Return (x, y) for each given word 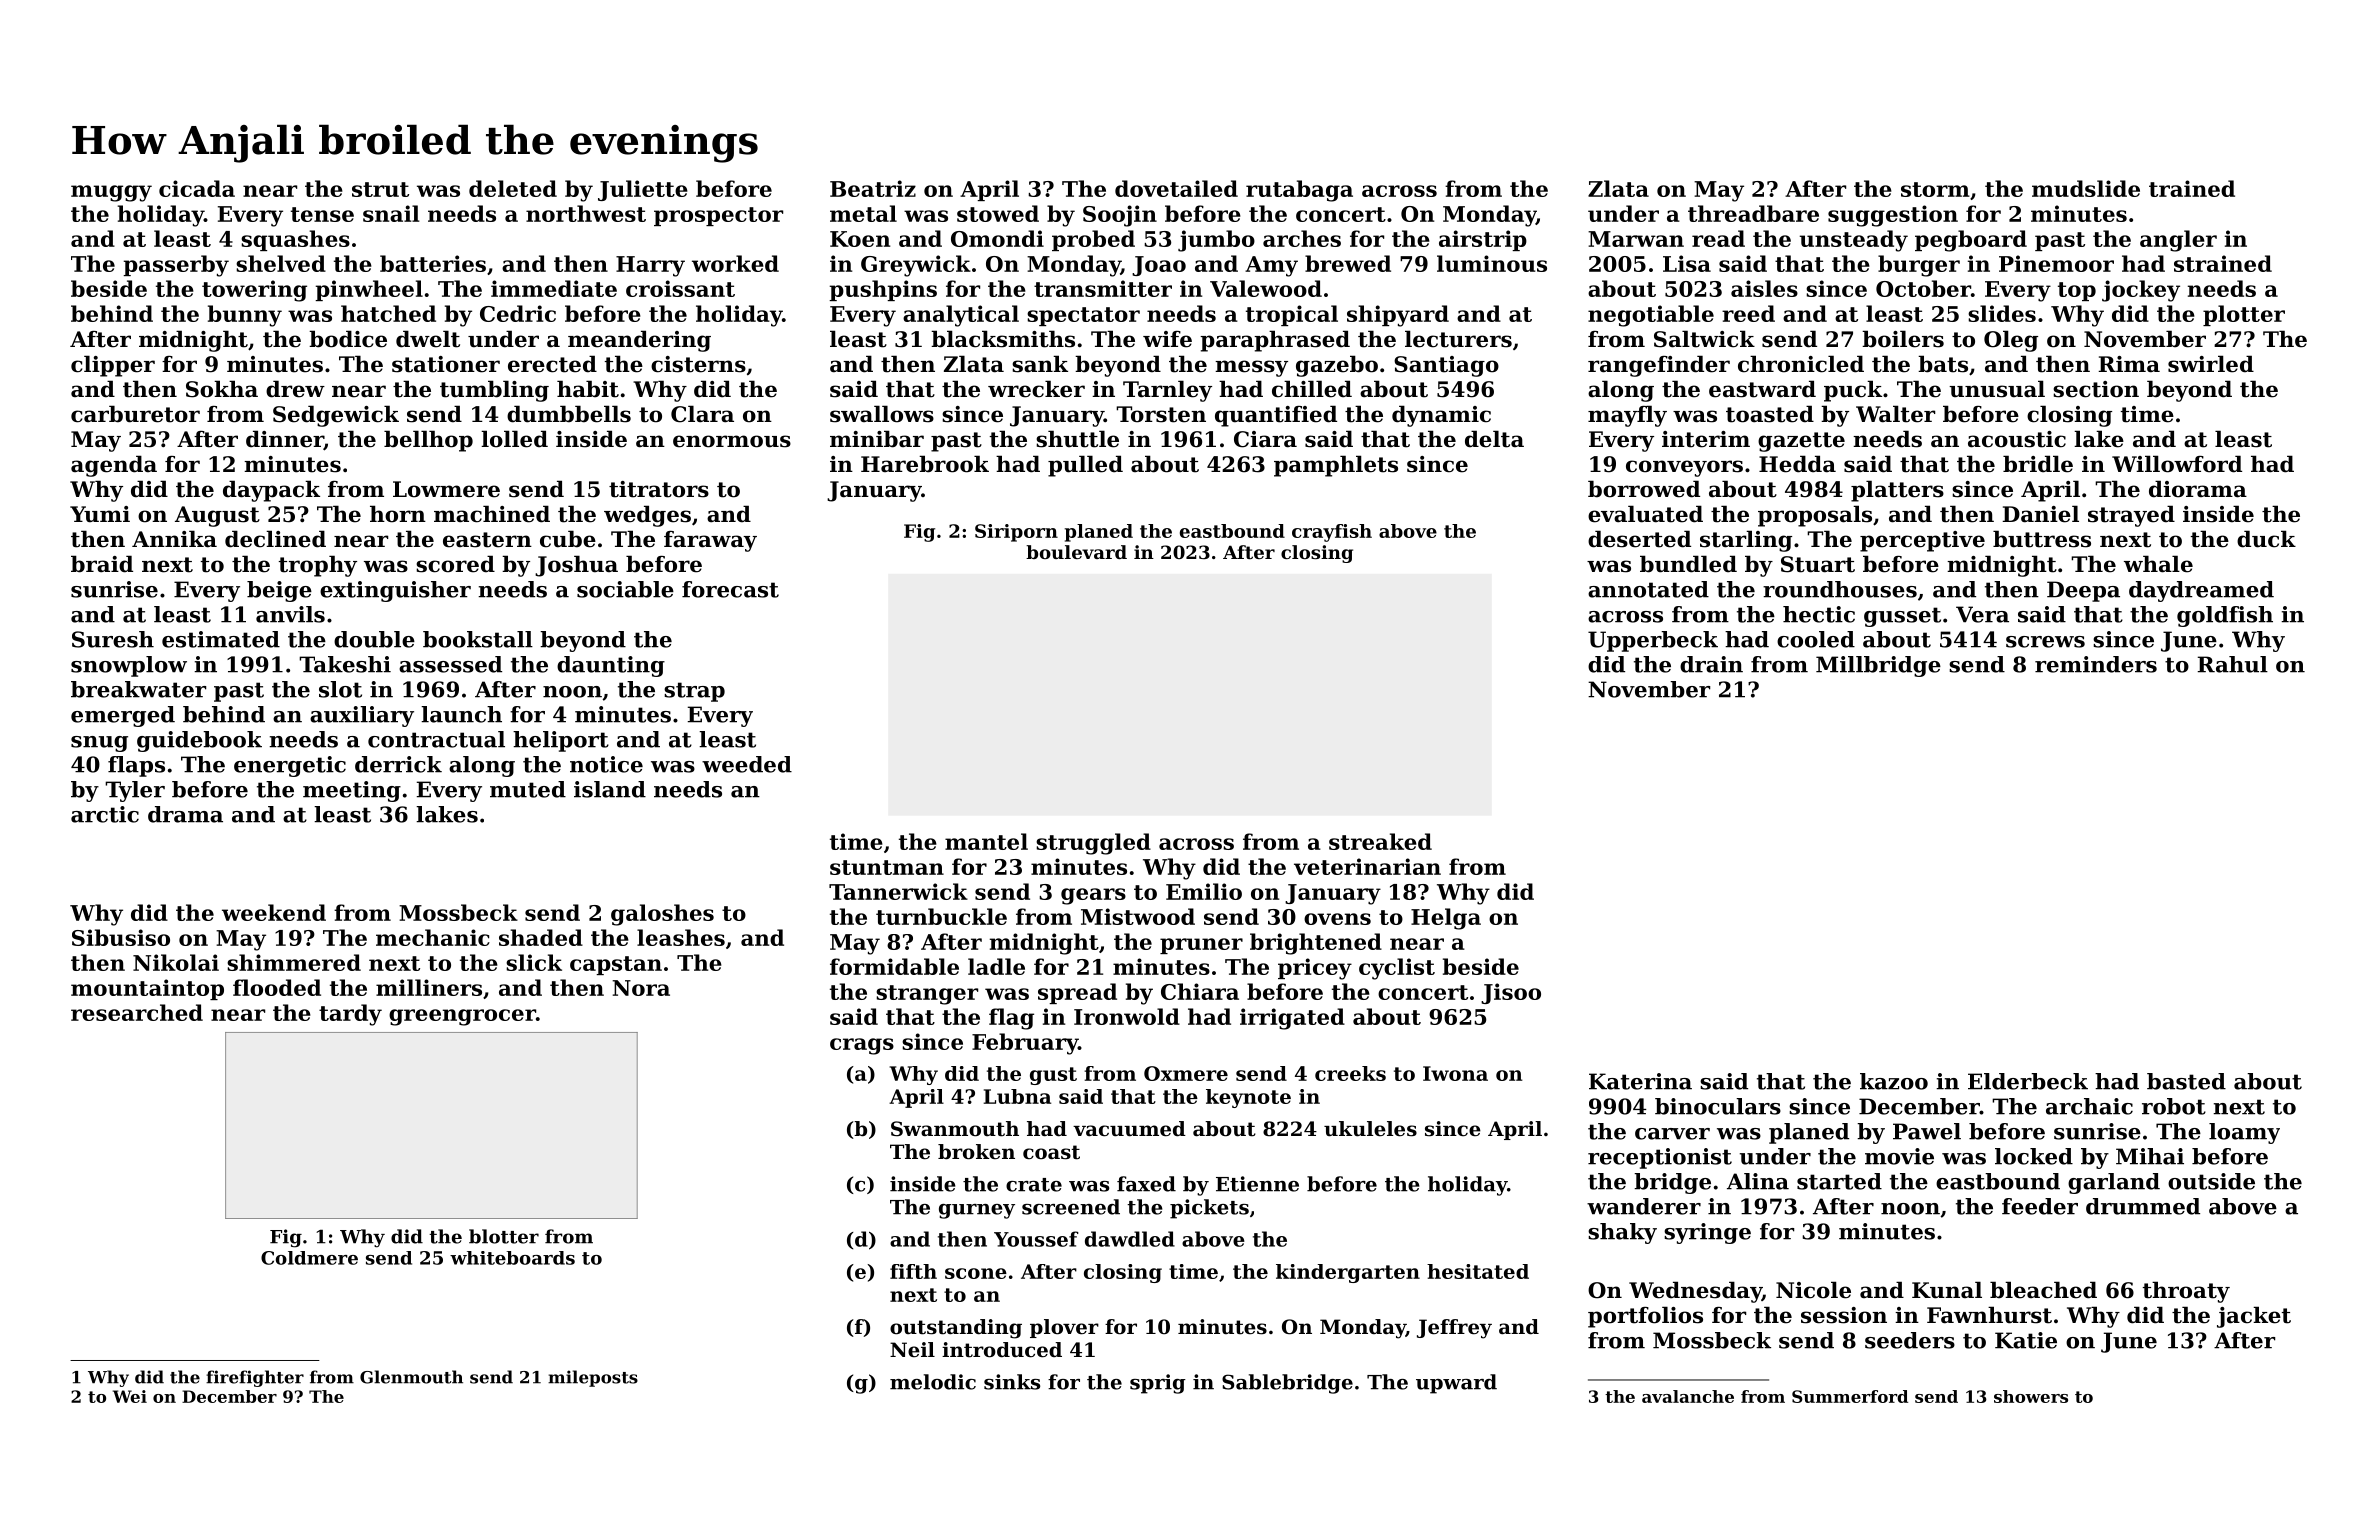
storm (1935, 189)
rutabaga (1299, 191)
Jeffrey (1454, 1329)
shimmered (294, 962)
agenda (114, 466)
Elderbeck (2028, 1081)
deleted (513, 188)
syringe (1707, 1233)
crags (862, 1046)
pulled (1085, 466)
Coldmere (309, 1258)
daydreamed (2201, 591)
